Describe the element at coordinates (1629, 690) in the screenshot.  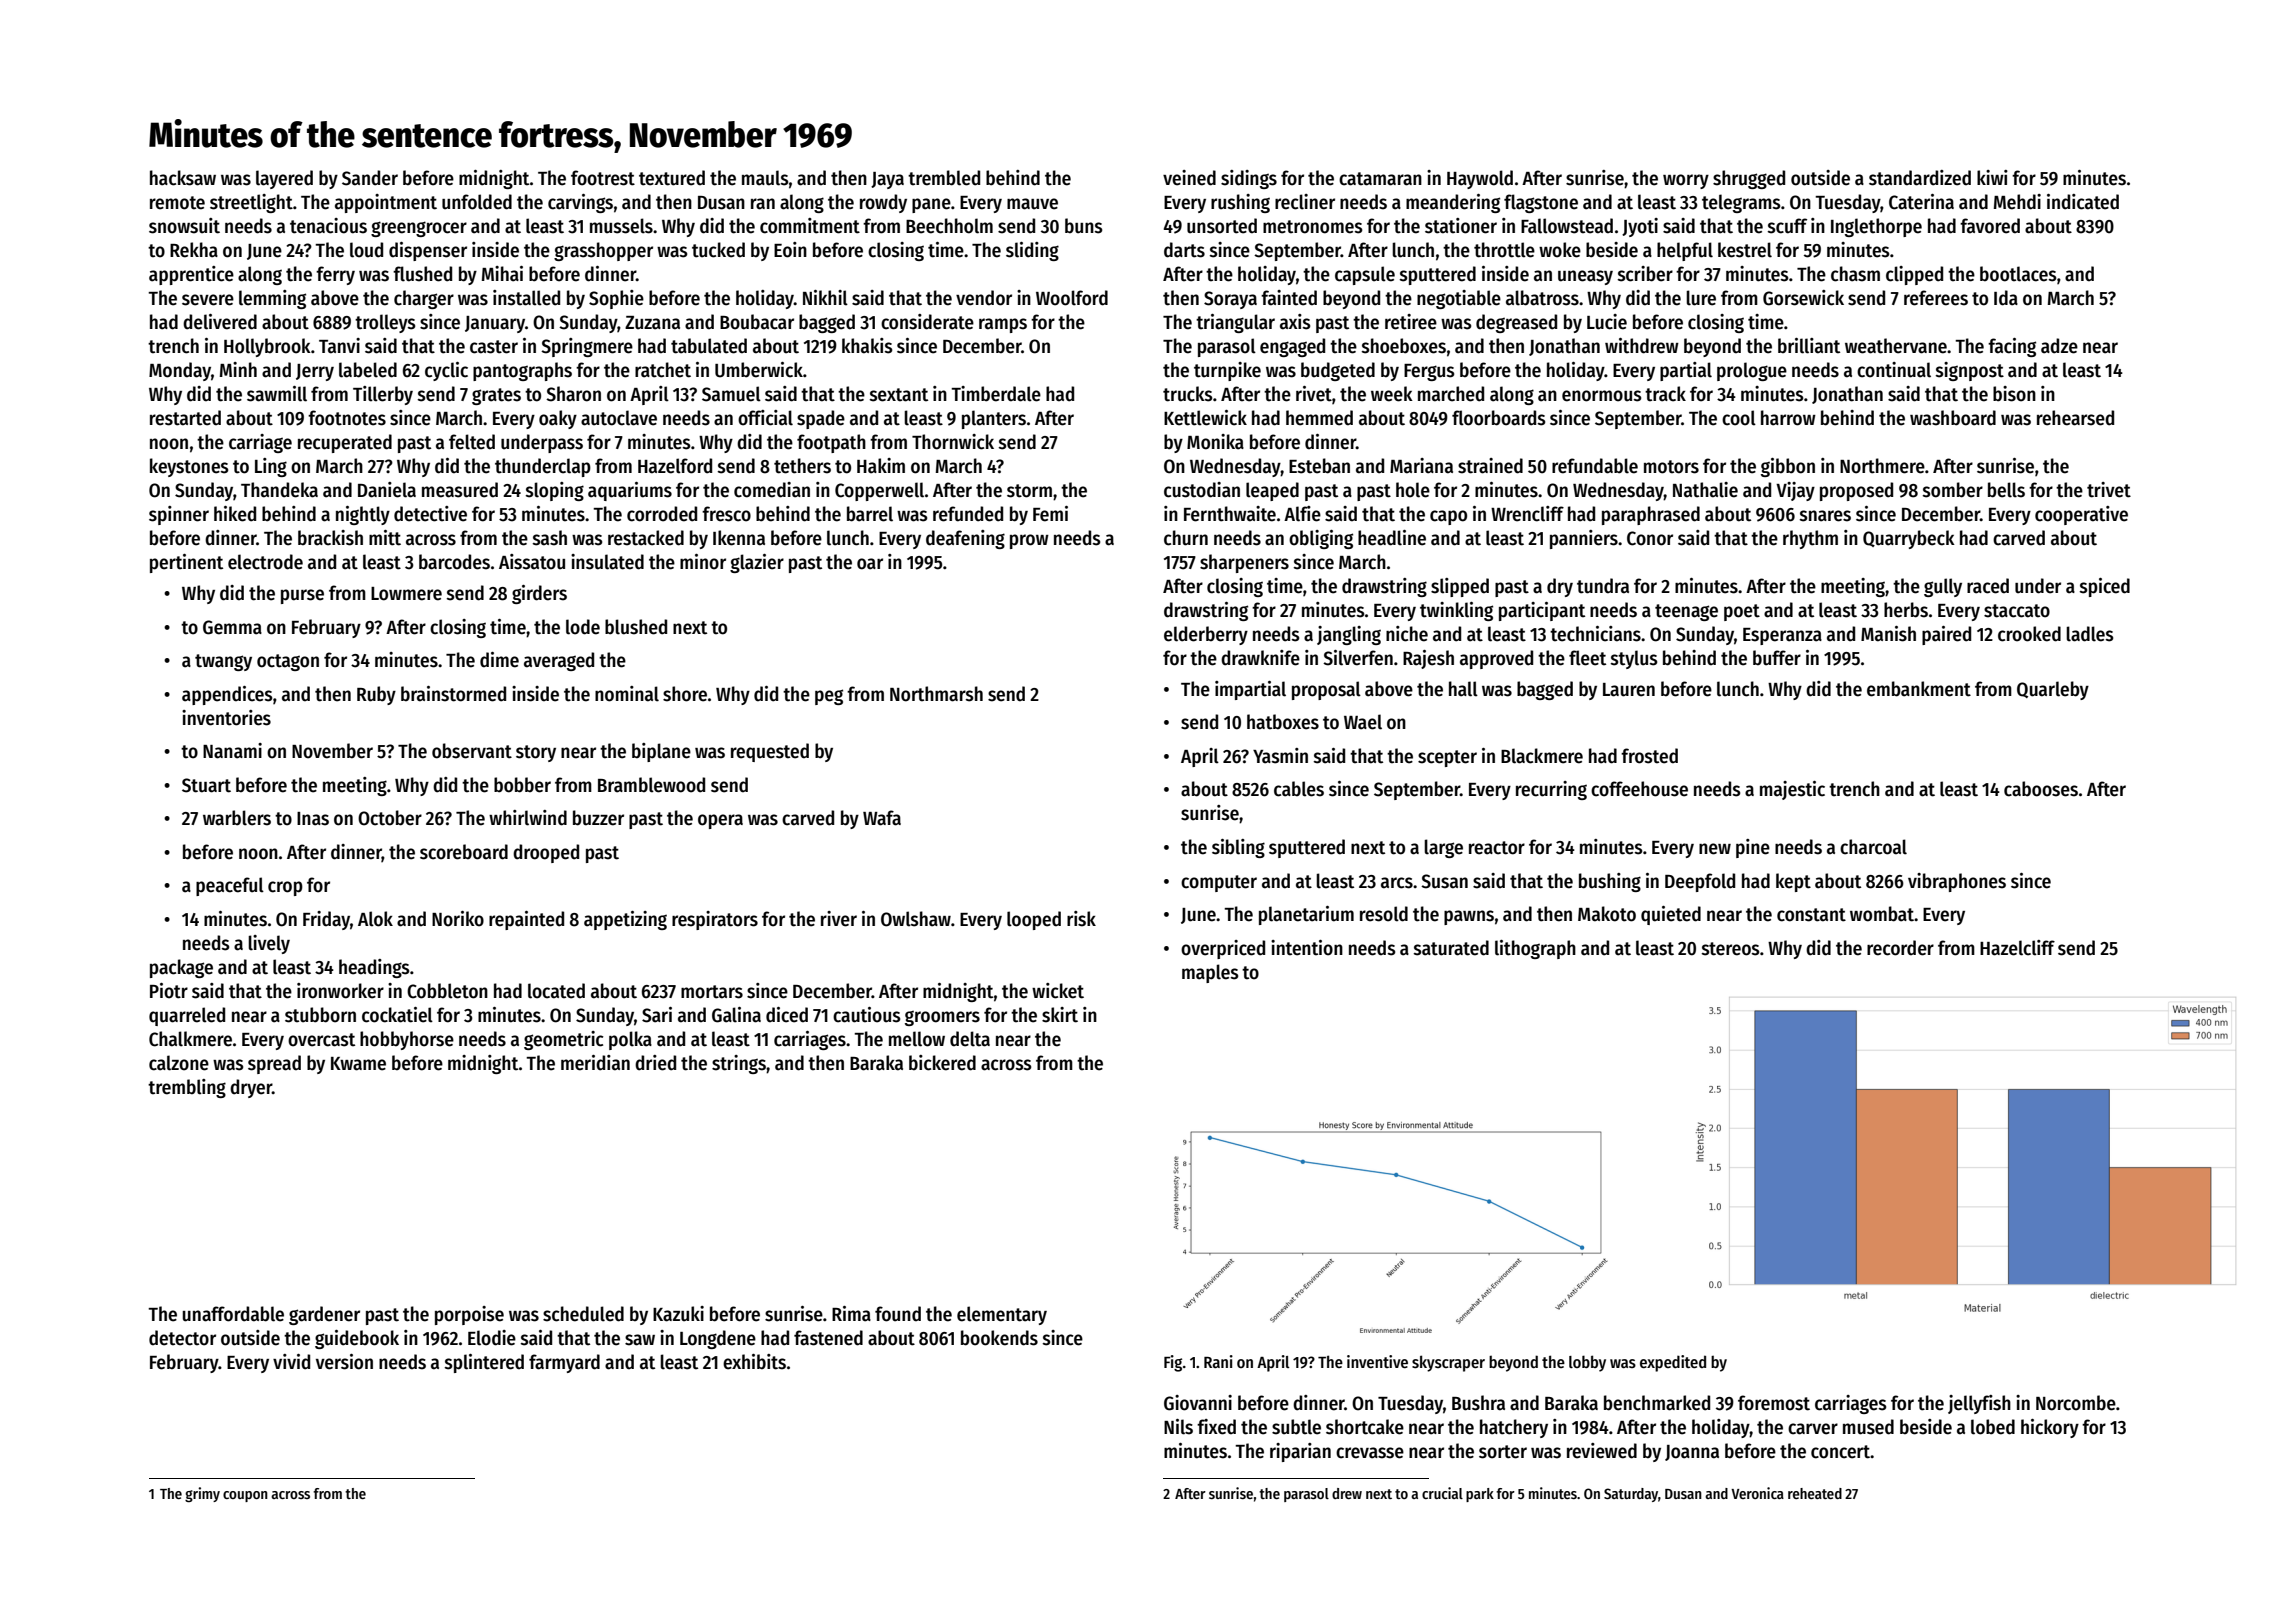
I see `Lauren` at that location.
